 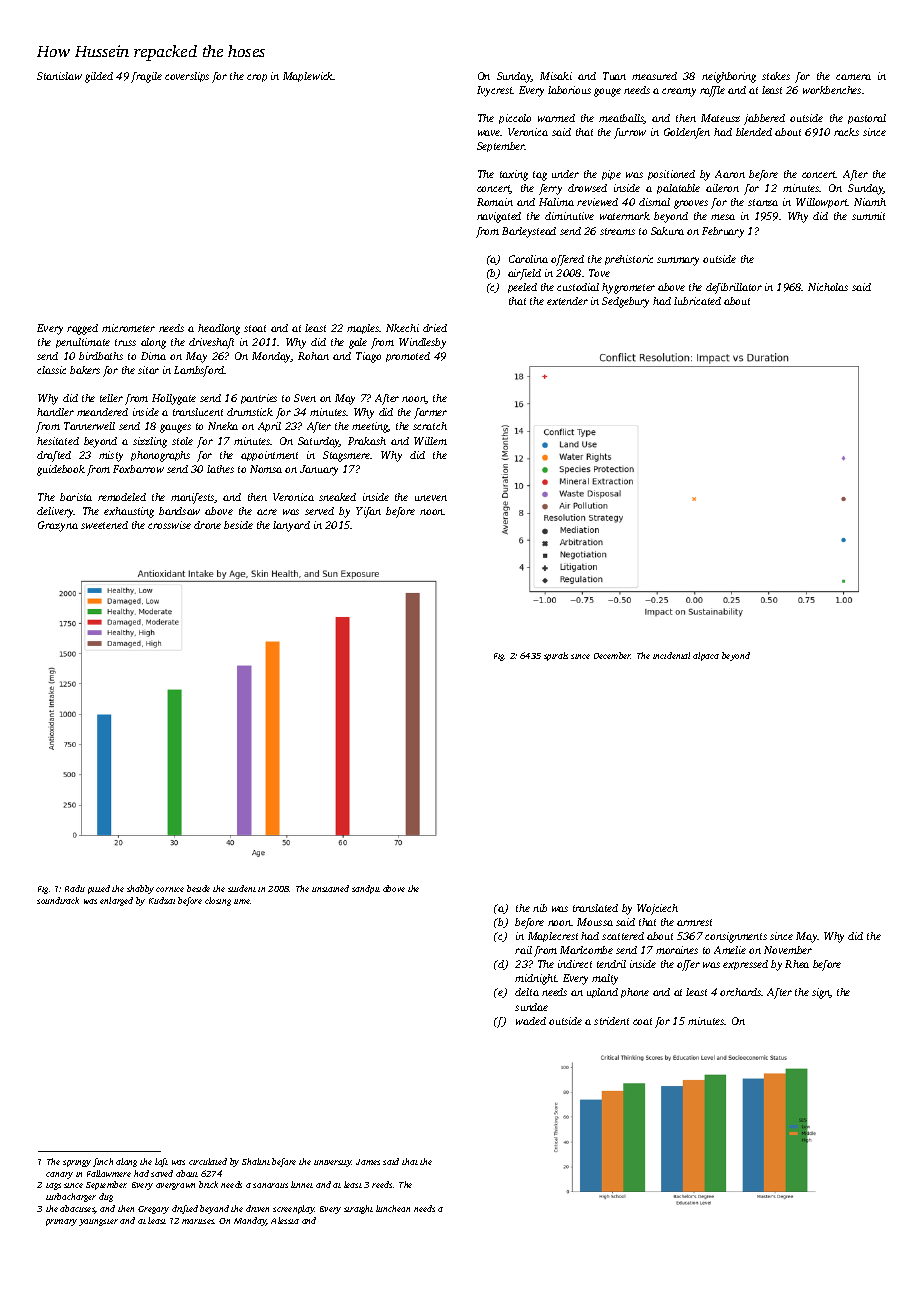 What do you see at coordinates (61, 1222) in the document?
I see `primary` at bounding box center [61, 1222].
